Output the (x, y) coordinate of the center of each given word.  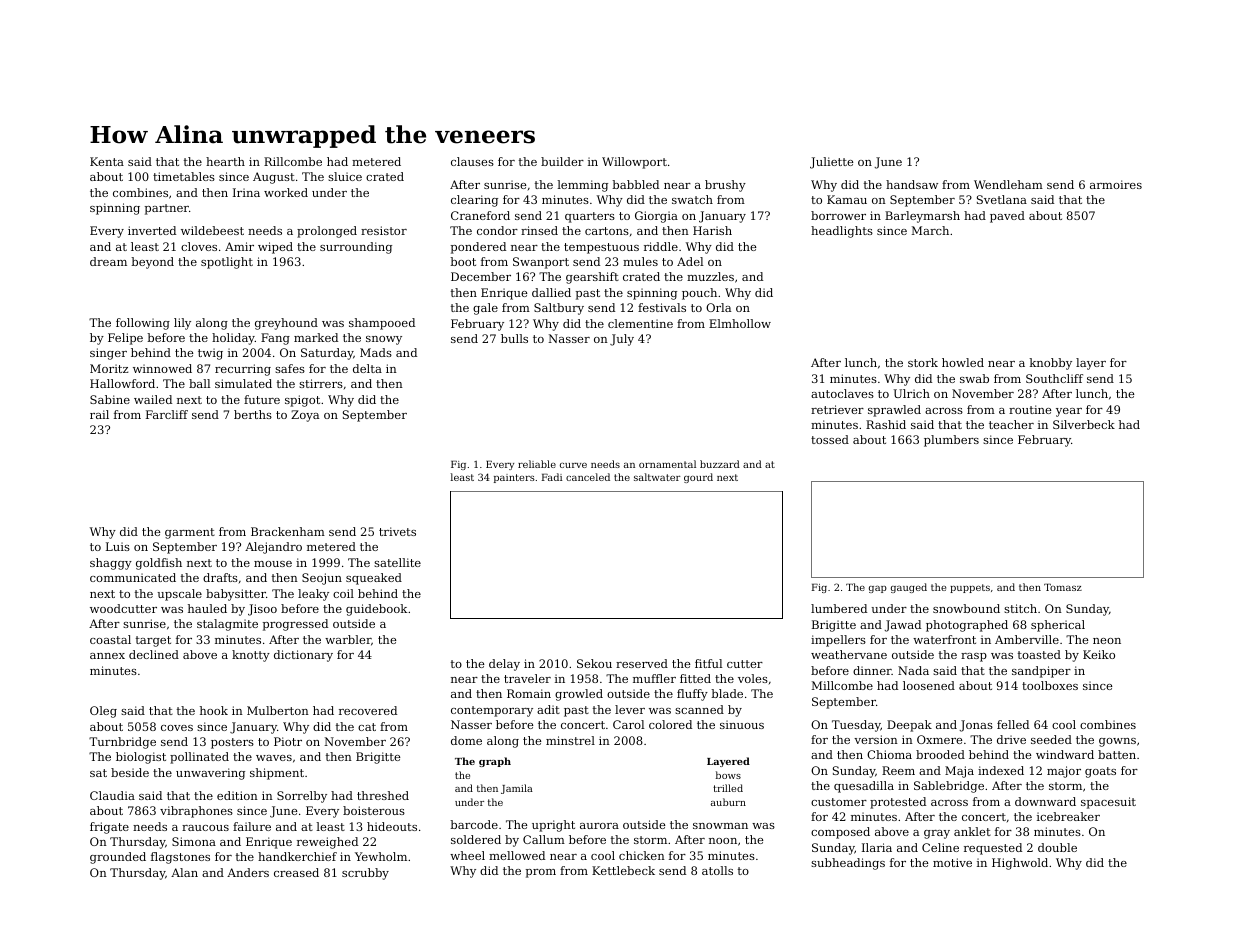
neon (1107, 641)
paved (1007, 217)
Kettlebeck (623, 870)
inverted (152, 230)
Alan (184, 872)
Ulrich (912, 393)
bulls (514, 338)
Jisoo (262, 610)
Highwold (1020, 864)
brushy (725, 186)
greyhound (286, 324)
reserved (642, 663)
